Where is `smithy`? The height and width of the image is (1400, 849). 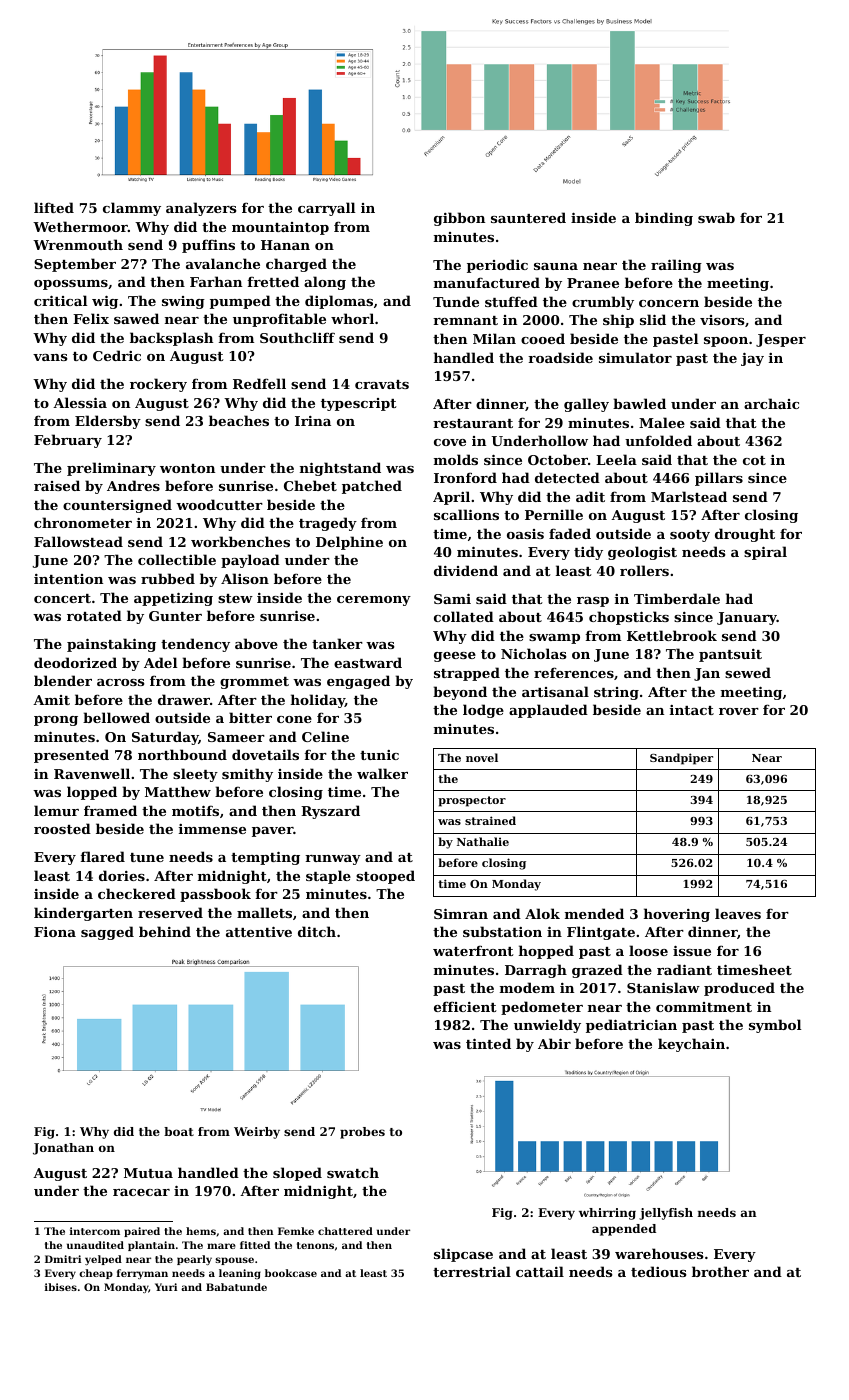
smithy is located at coordinates (247, 775).
